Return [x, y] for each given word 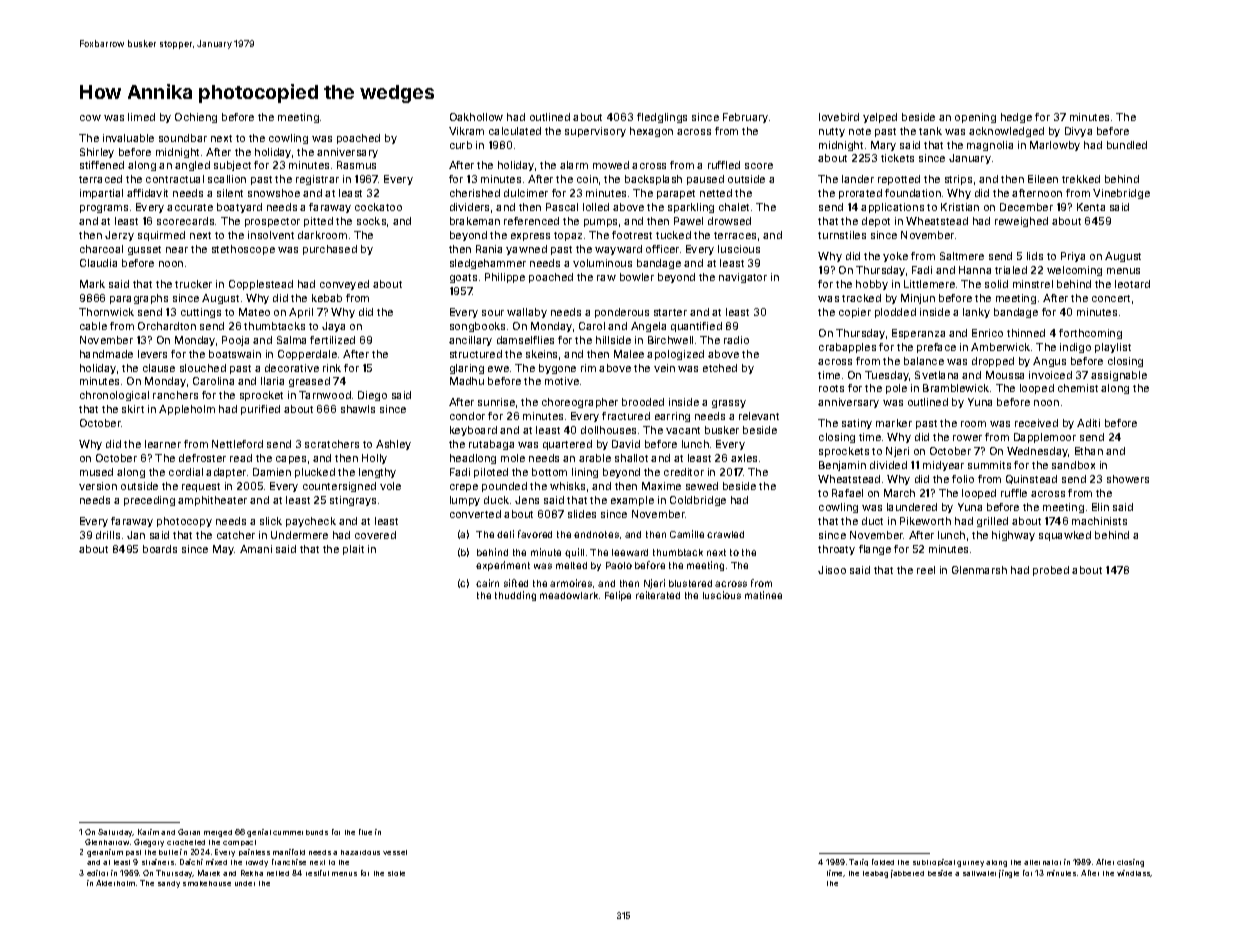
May [223, 550]
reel [926, 570]
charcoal [101, 249]
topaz [568, 236]
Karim [148, 832]
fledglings [662, 118]
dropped [993, 362]
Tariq [858, 862]
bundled [1127, 145]
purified [260, 410]
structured [476, 354]
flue [365, 832]
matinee [763, 595]
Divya [1078, 132]
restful [317, 873]
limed [141, 117]
